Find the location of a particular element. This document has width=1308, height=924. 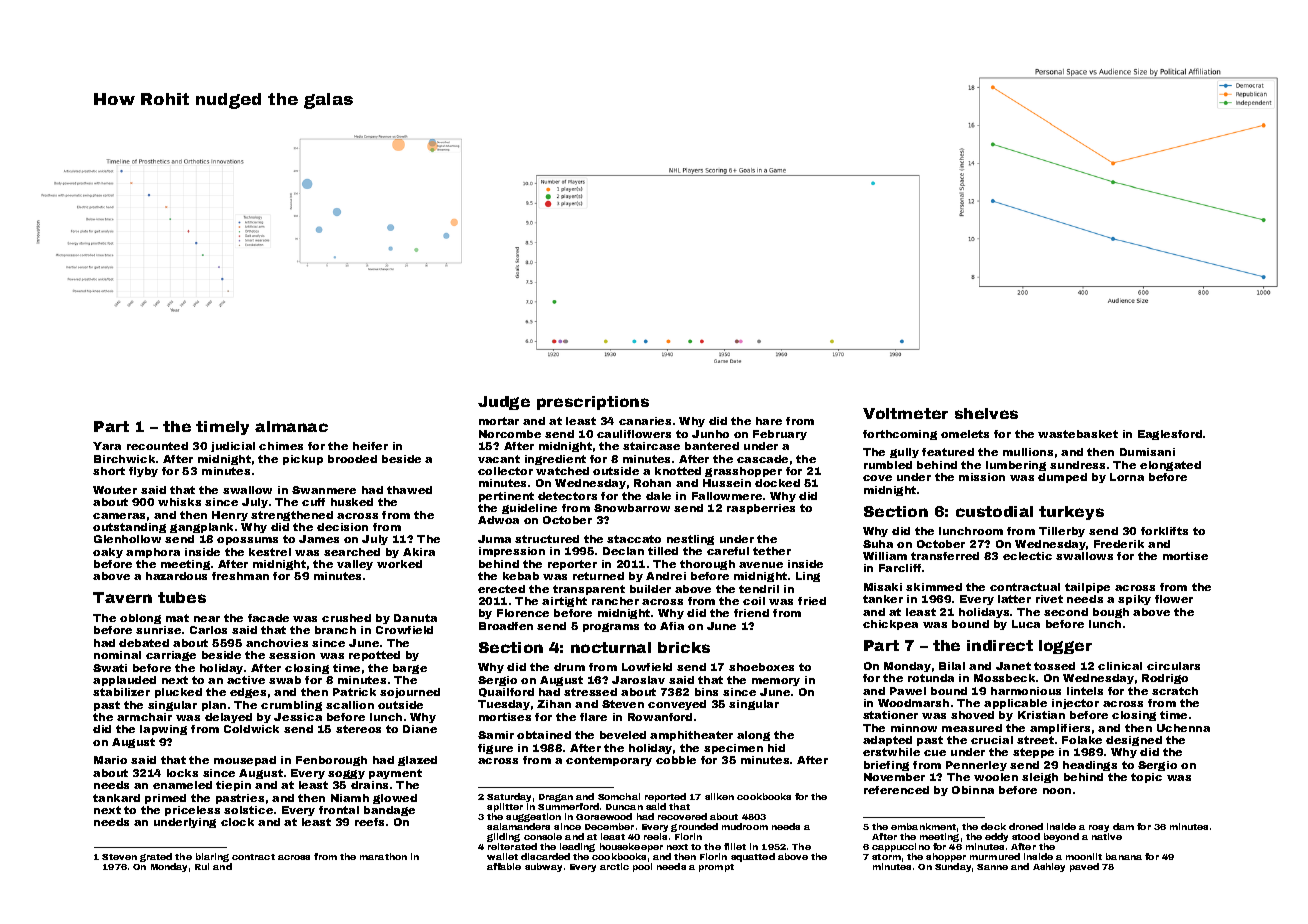

skimmed is located at coordinates (934, 587).
